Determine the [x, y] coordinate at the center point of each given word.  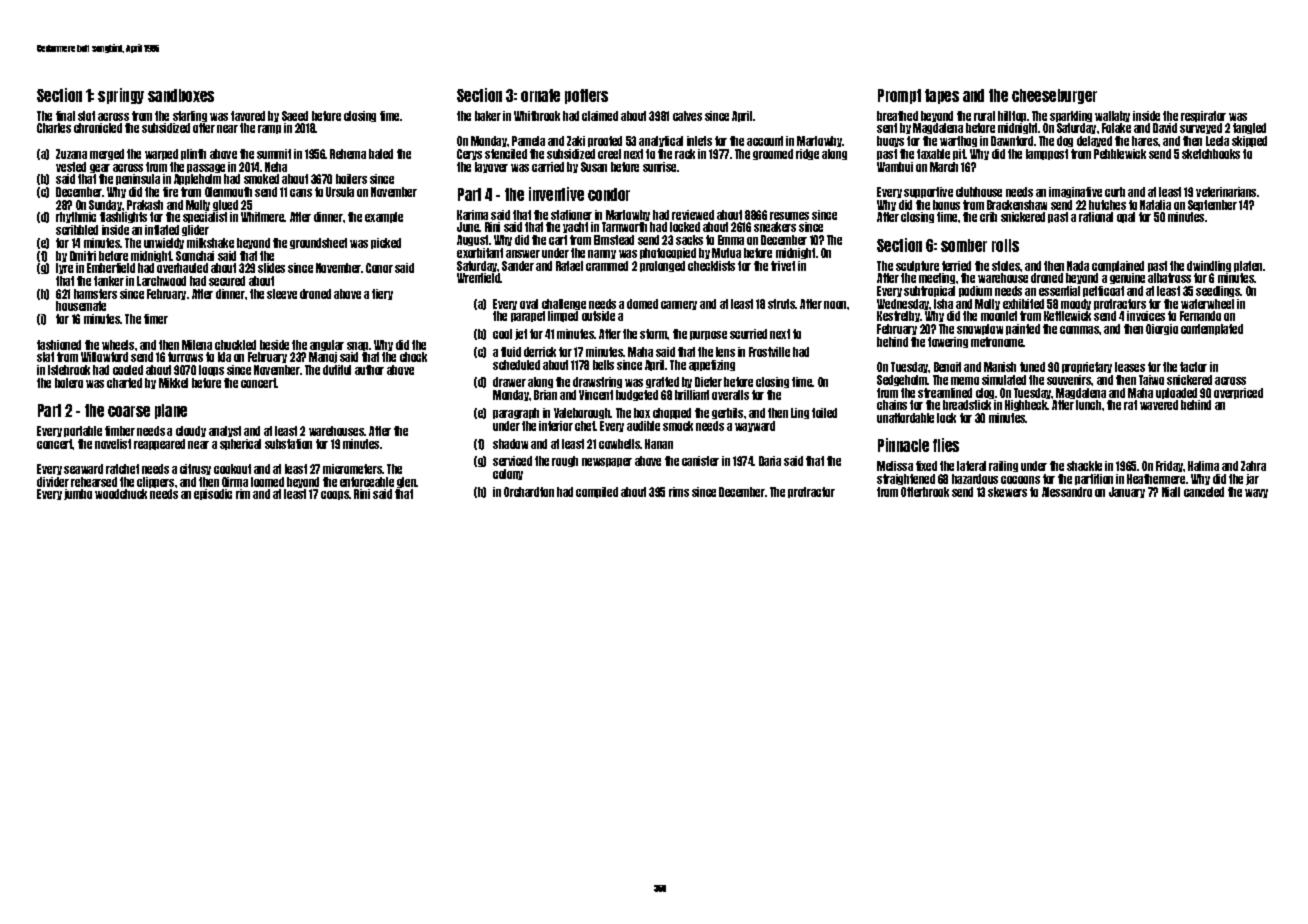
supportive [928, 192]
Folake [1116, 128]
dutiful [337, 370]
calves [687, 116]
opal [1126, 217]
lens [725, 352]
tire [170, 192]
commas [1080, 330]
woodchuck [121, 494]
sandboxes [181, 95]
